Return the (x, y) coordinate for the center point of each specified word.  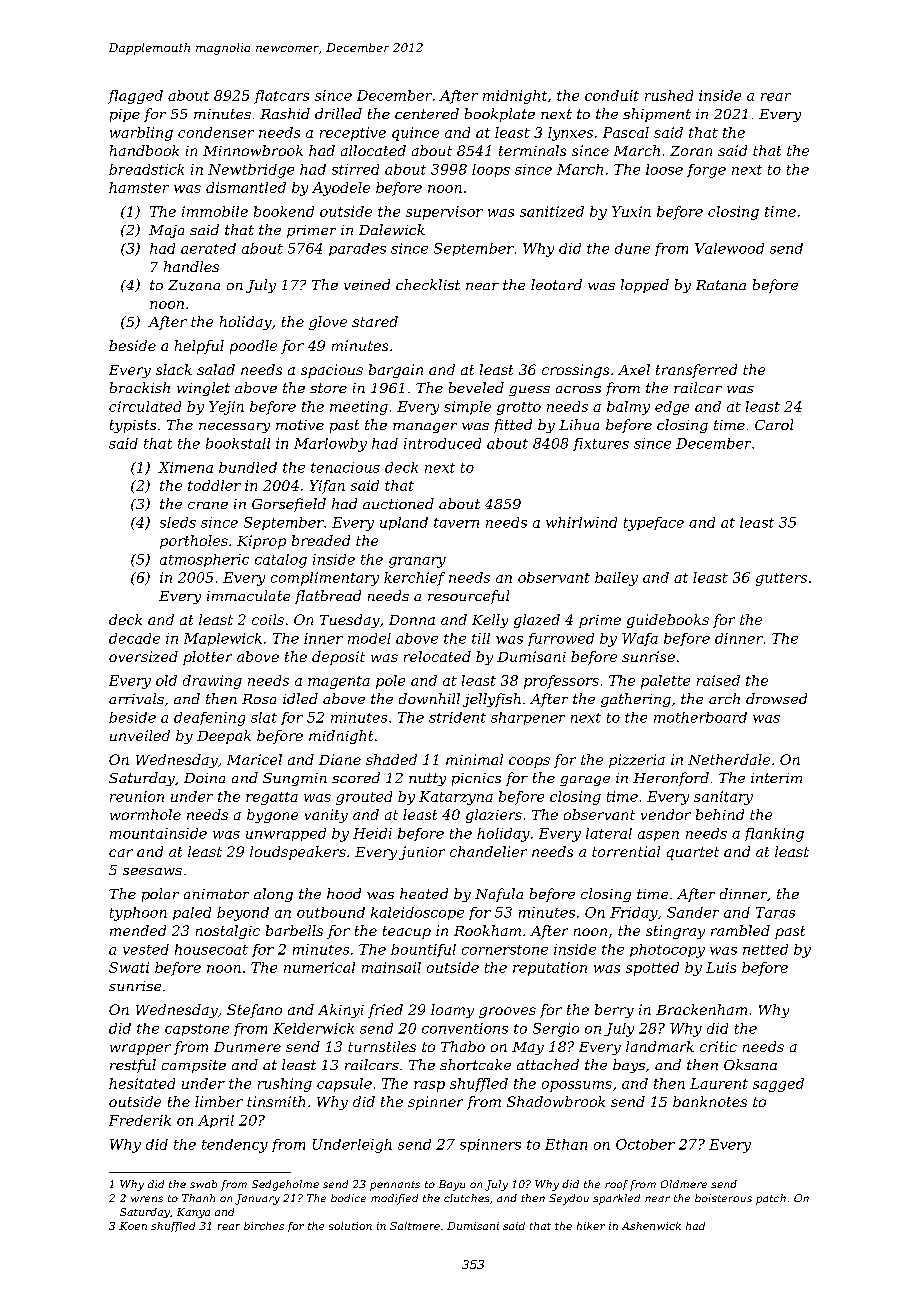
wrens (147, 1199)
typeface (654, 524)
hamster (139, 187)
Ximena (185, 467)
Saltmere (415, 1226)
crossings (575, 371)
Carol (774, 424)
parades (357, 249)
